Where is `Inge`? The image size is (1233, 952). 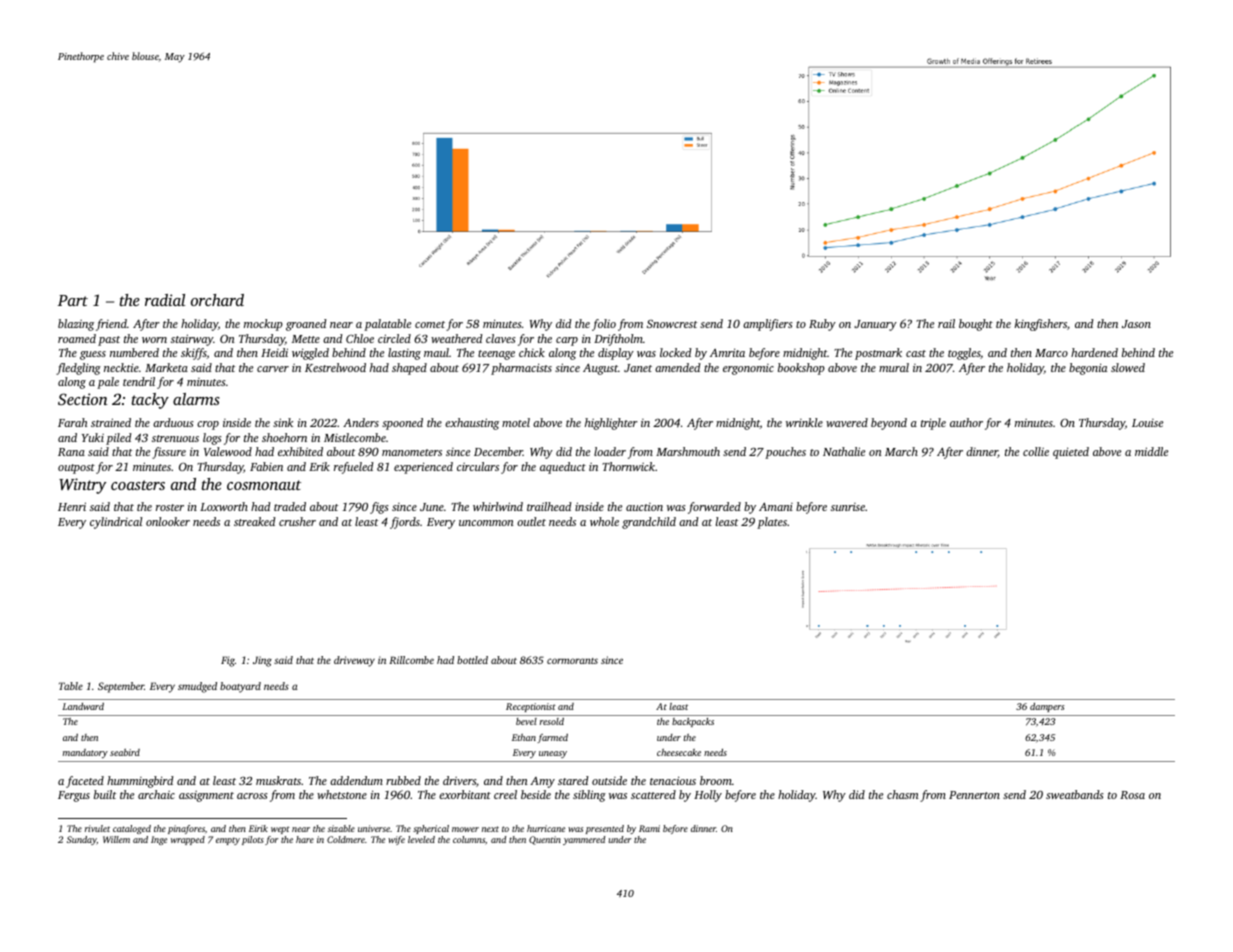
Inge is located at coordinates (159, 840).
